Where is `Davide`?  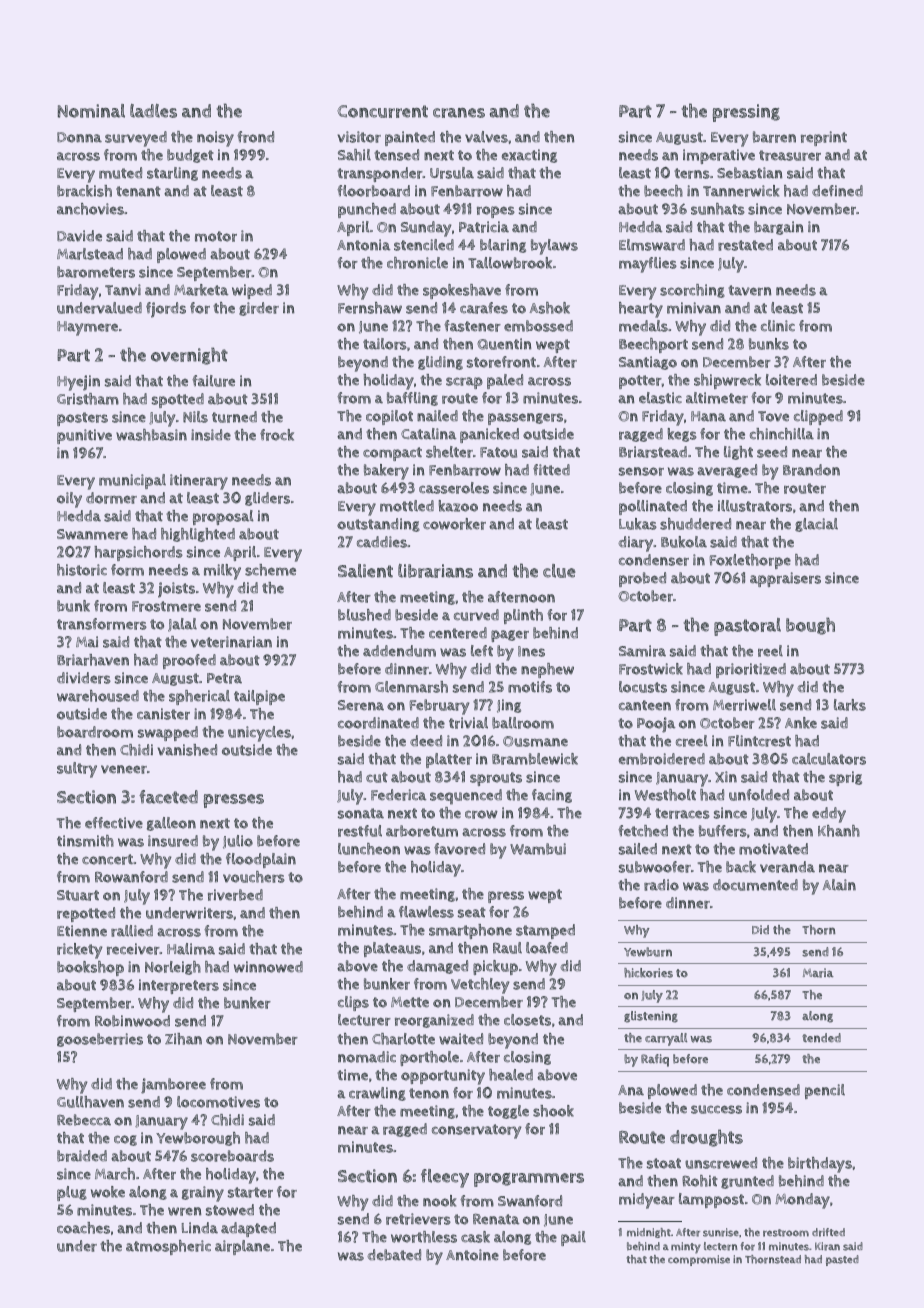
Davide is located at coordinates (79, 236).
